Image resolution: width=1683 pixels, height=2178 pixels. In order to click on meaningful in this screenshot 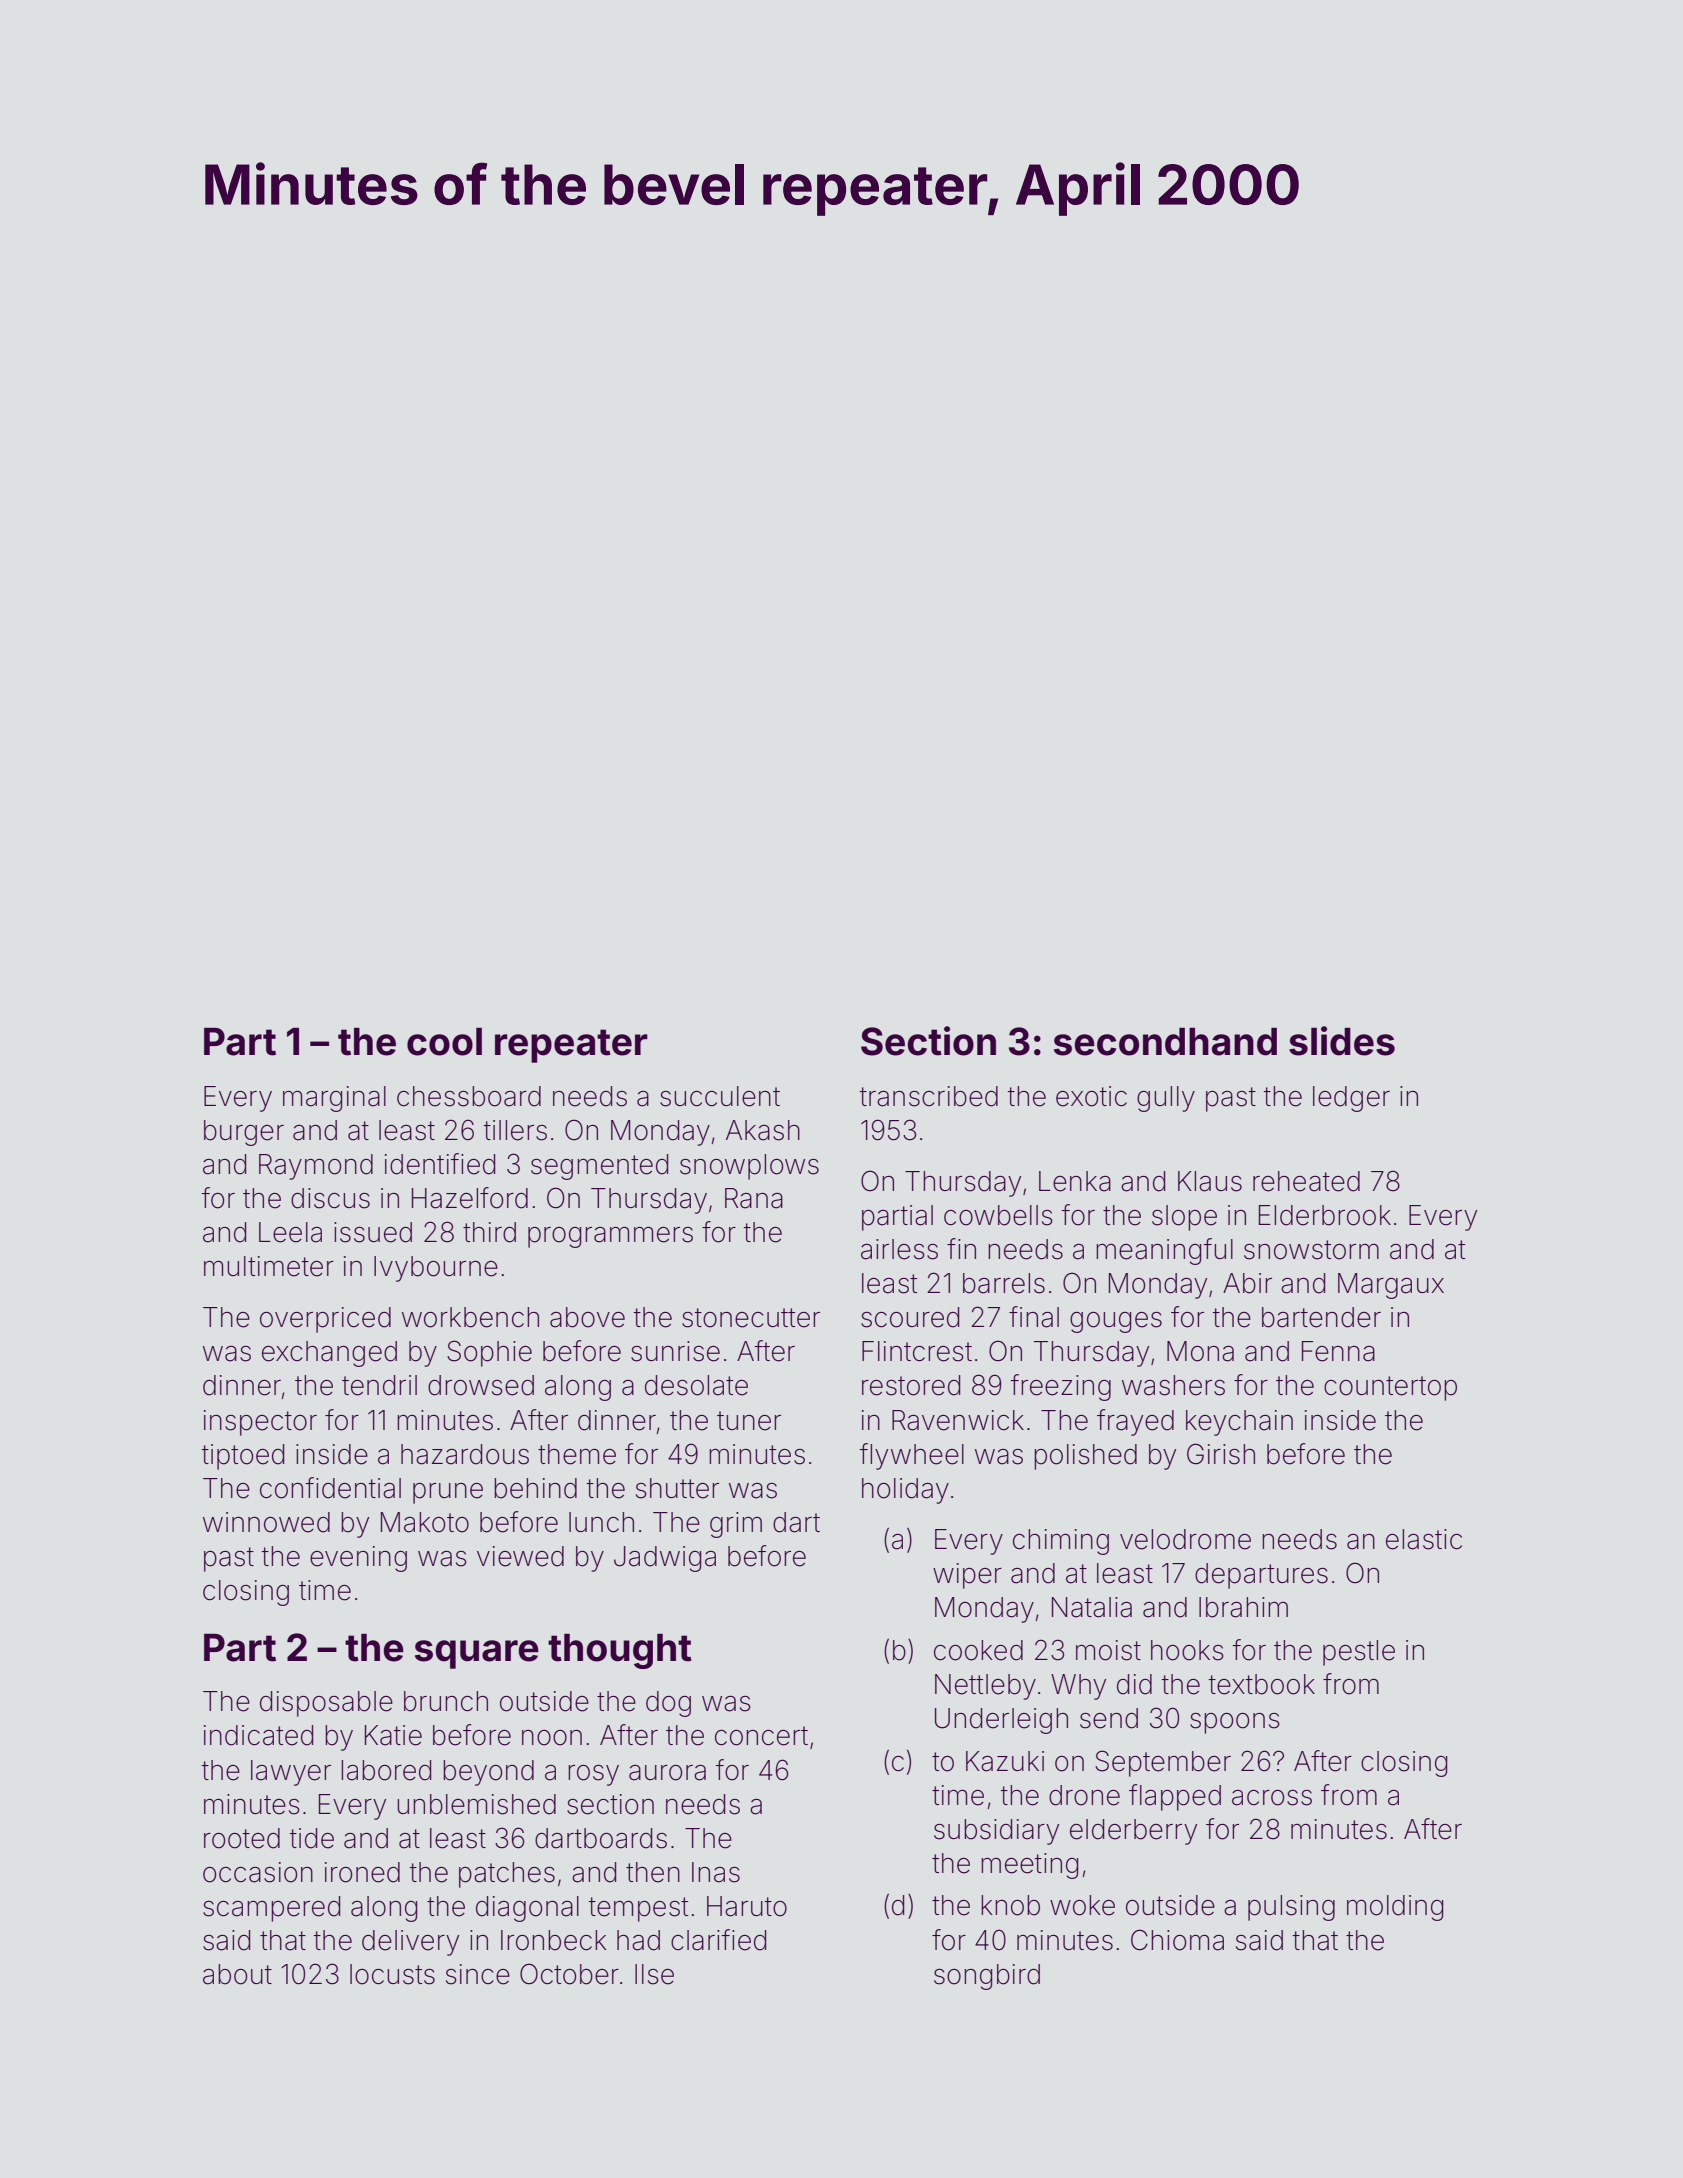, I will do `click(1164, 1251)`.
